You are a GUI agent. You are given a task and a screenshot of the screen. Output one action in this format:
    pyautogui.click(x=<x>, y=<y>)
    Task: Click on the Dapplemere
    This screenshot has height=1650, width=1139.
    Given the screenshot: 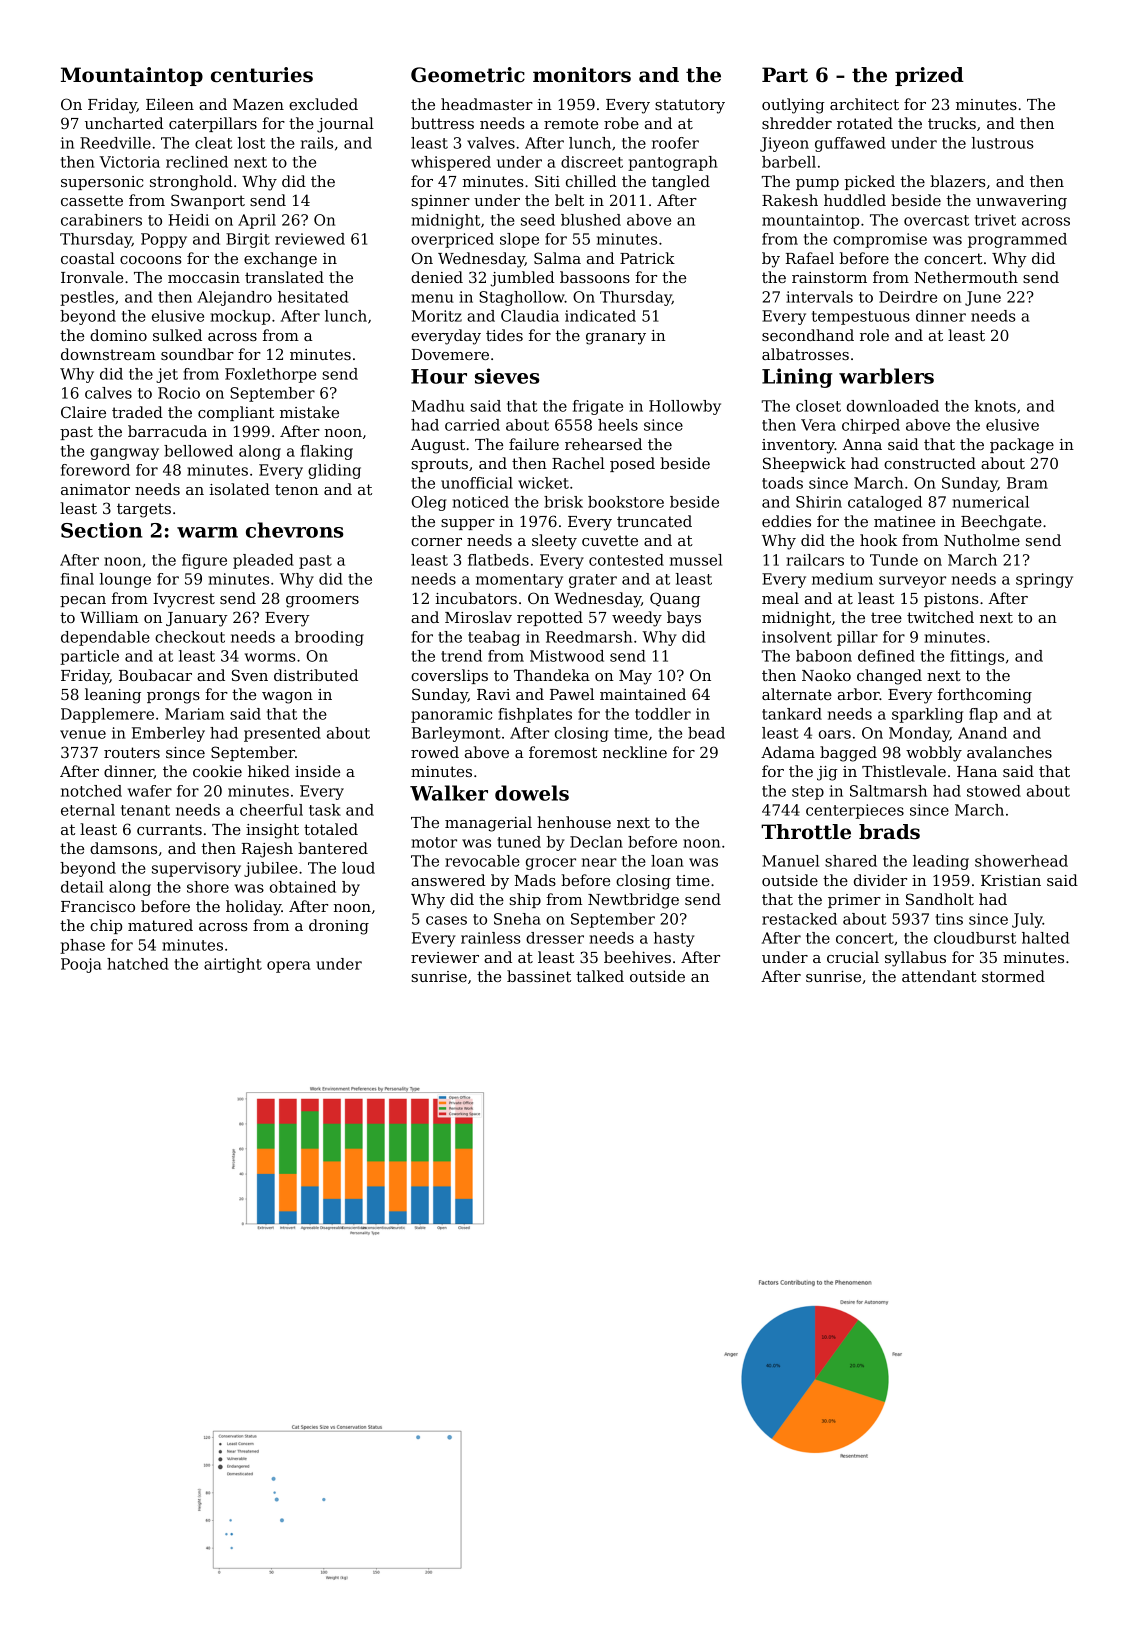 What is the action you would take?
    pyautogui.click(x=107, y=715)
